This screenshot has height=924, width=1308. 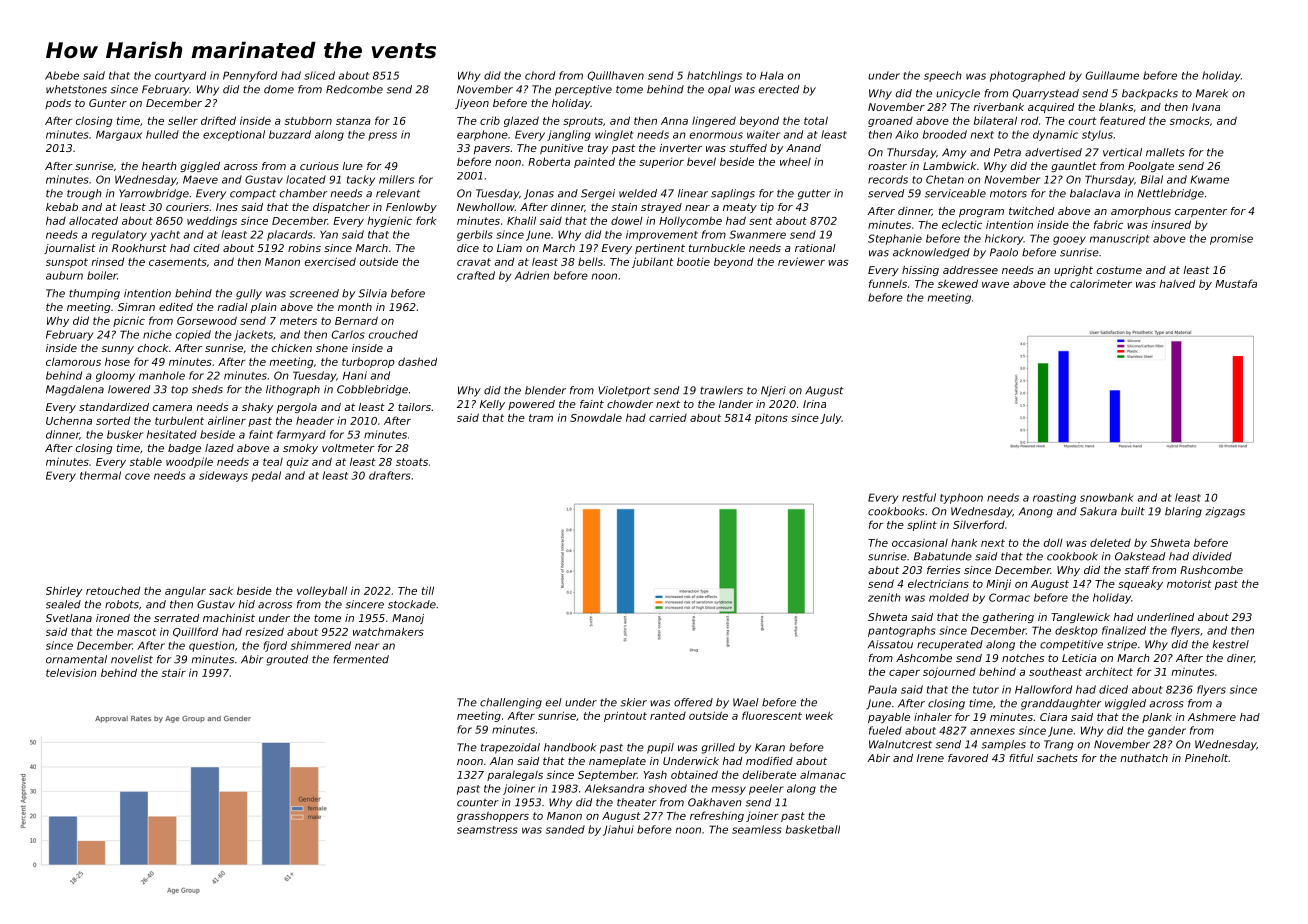 What do you see at coordinates (119, 235) in the screenshot?
I see `regulatory` at bounding box center [119, 235].
